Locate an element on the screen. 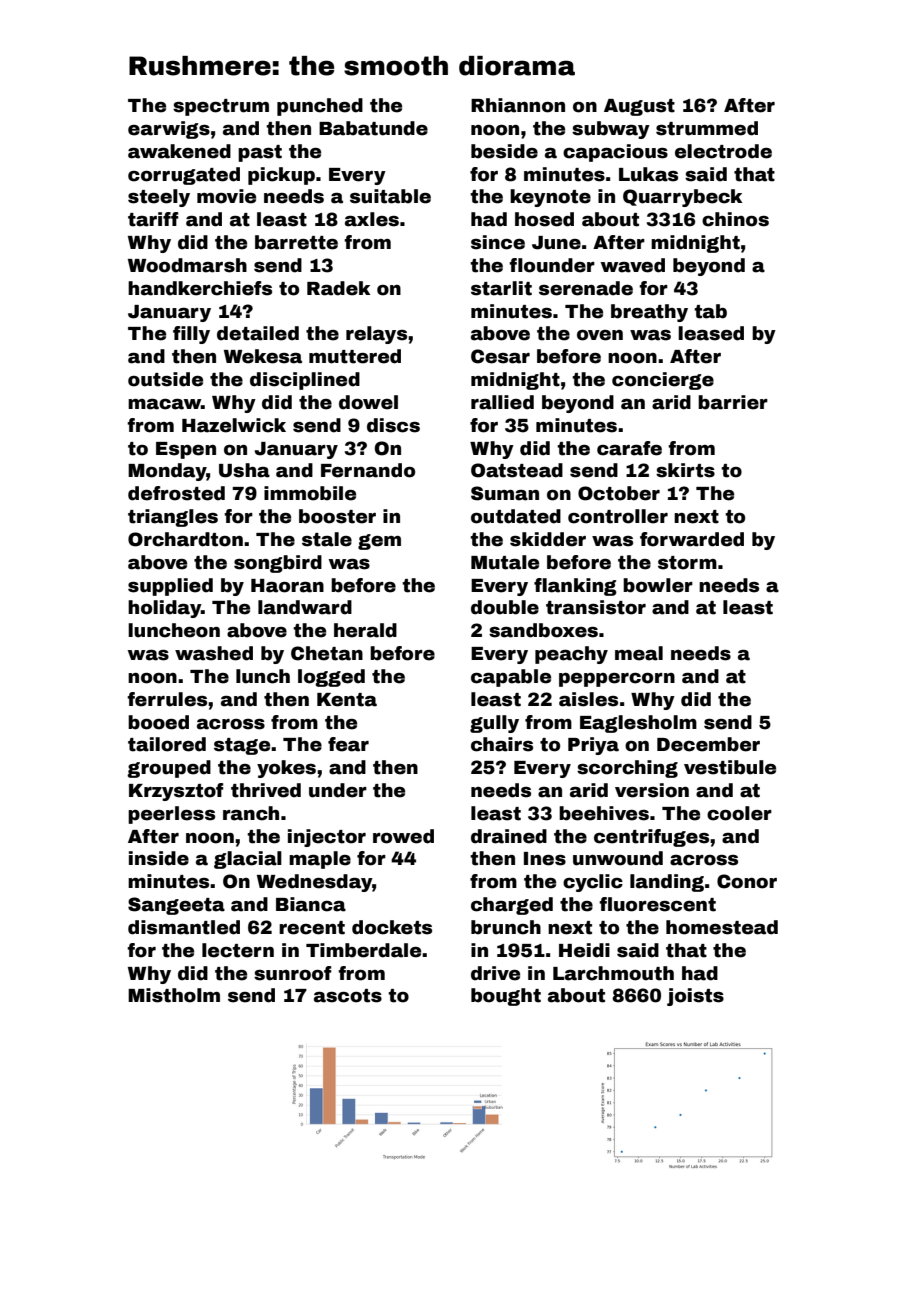 The height and width of the screenshot is (1316, 908). Mistholm is located at coordinates (174, 995).
